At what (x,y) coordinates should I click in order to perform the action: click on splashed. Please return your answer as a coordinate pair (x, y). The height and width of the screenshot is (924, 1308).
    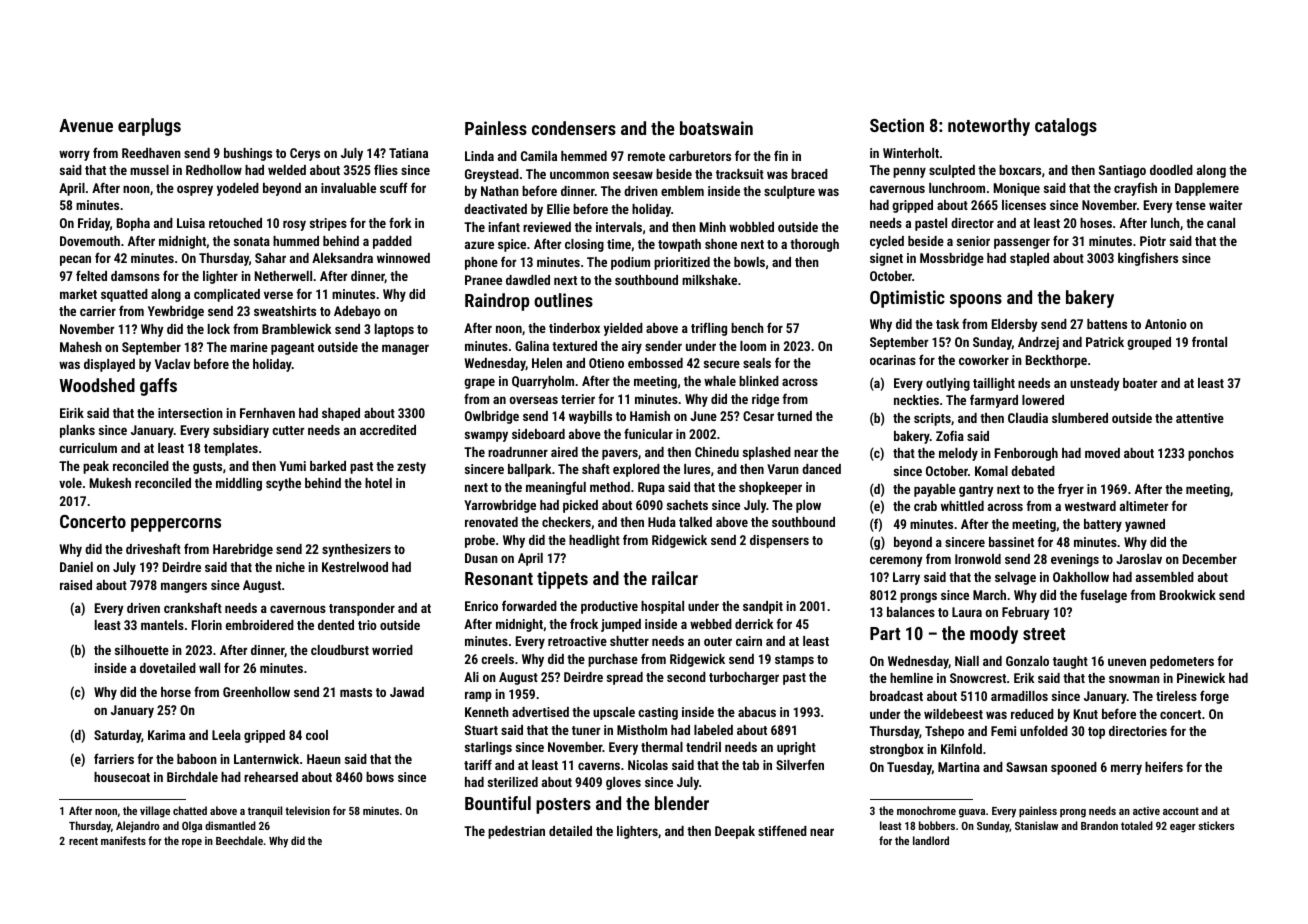
    Looking at the image, I should click on (767, 453).
